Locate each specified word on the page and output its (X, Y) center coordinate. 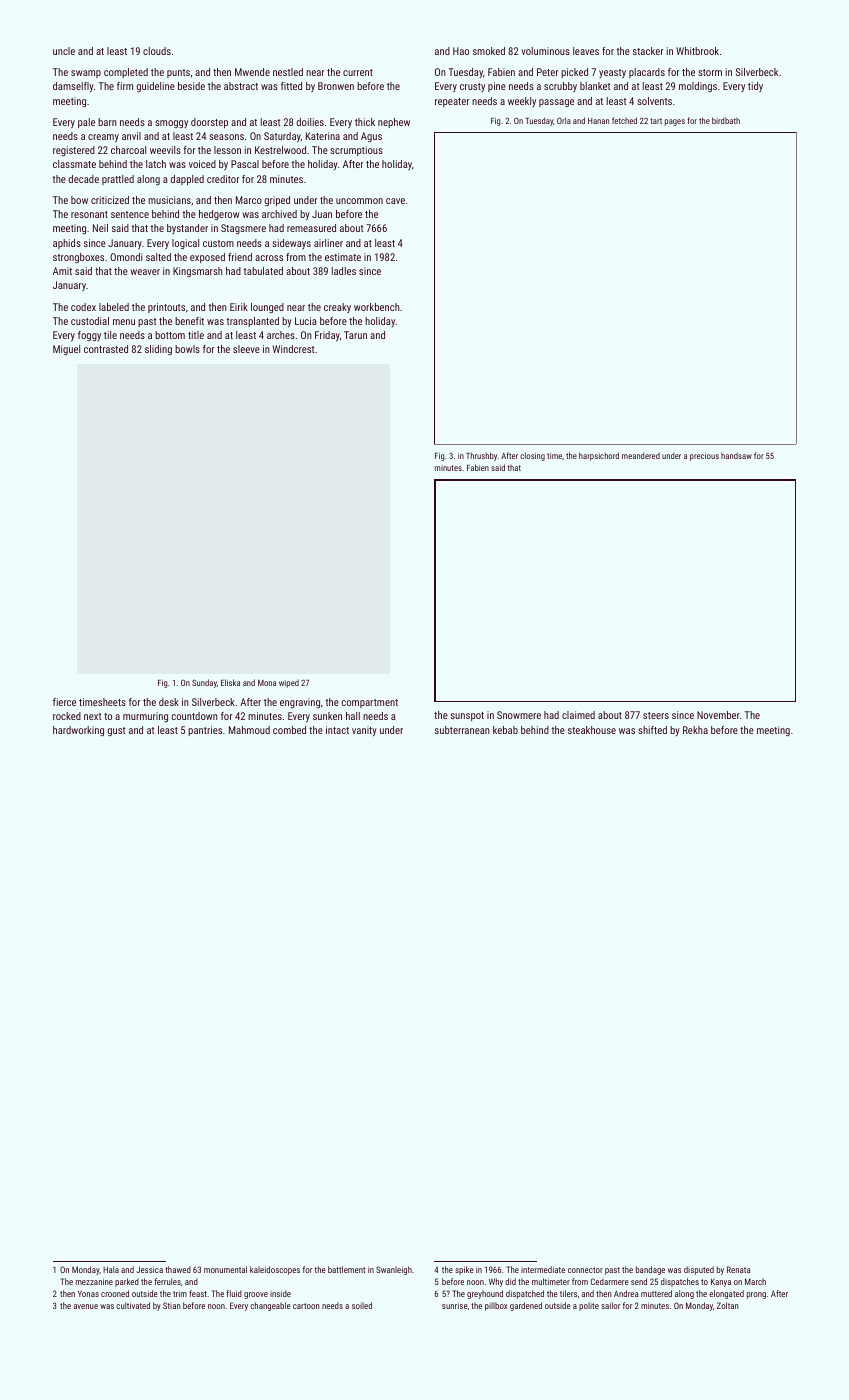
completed (126, 73)
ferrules (167, 1281)
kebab (505, 730)
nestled (288, 72)
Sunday (204, 683)
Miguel (66, 350)
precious (704, 457)
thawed (178, 1269)
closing (532, 456)
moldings (698, 87)
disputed (699, 1270)
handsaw (736, 455)
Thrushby (481, 456)
